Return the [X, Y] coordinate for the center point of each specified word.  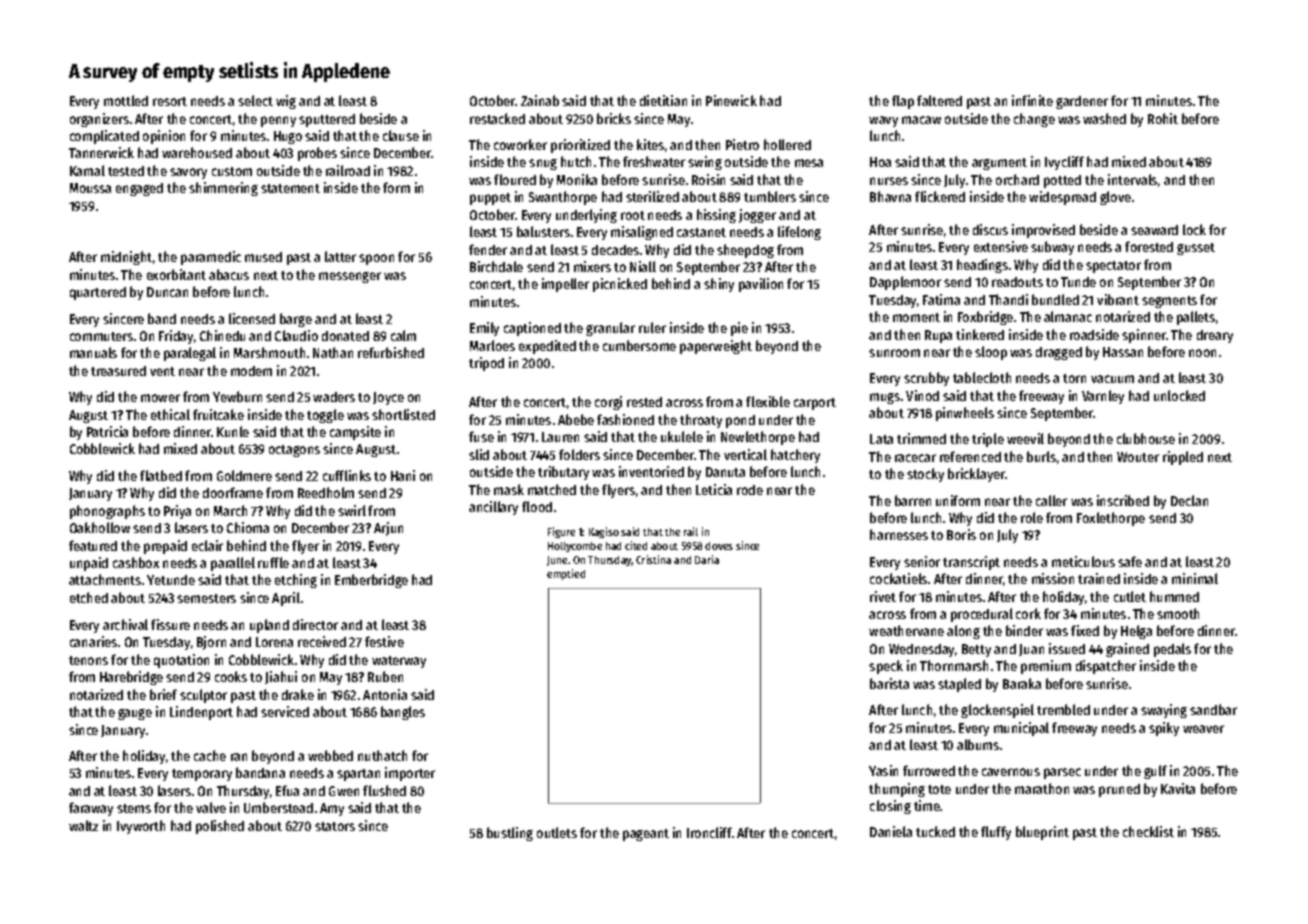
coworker [520, 144]
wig [286, 102]
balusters [543, 231]
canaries [93, 641]
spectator [1113, 267]
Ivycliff [1064, 163]
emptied [566, 574]
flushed [384, 790]
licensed [252, 318]
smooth [1178, 613]
